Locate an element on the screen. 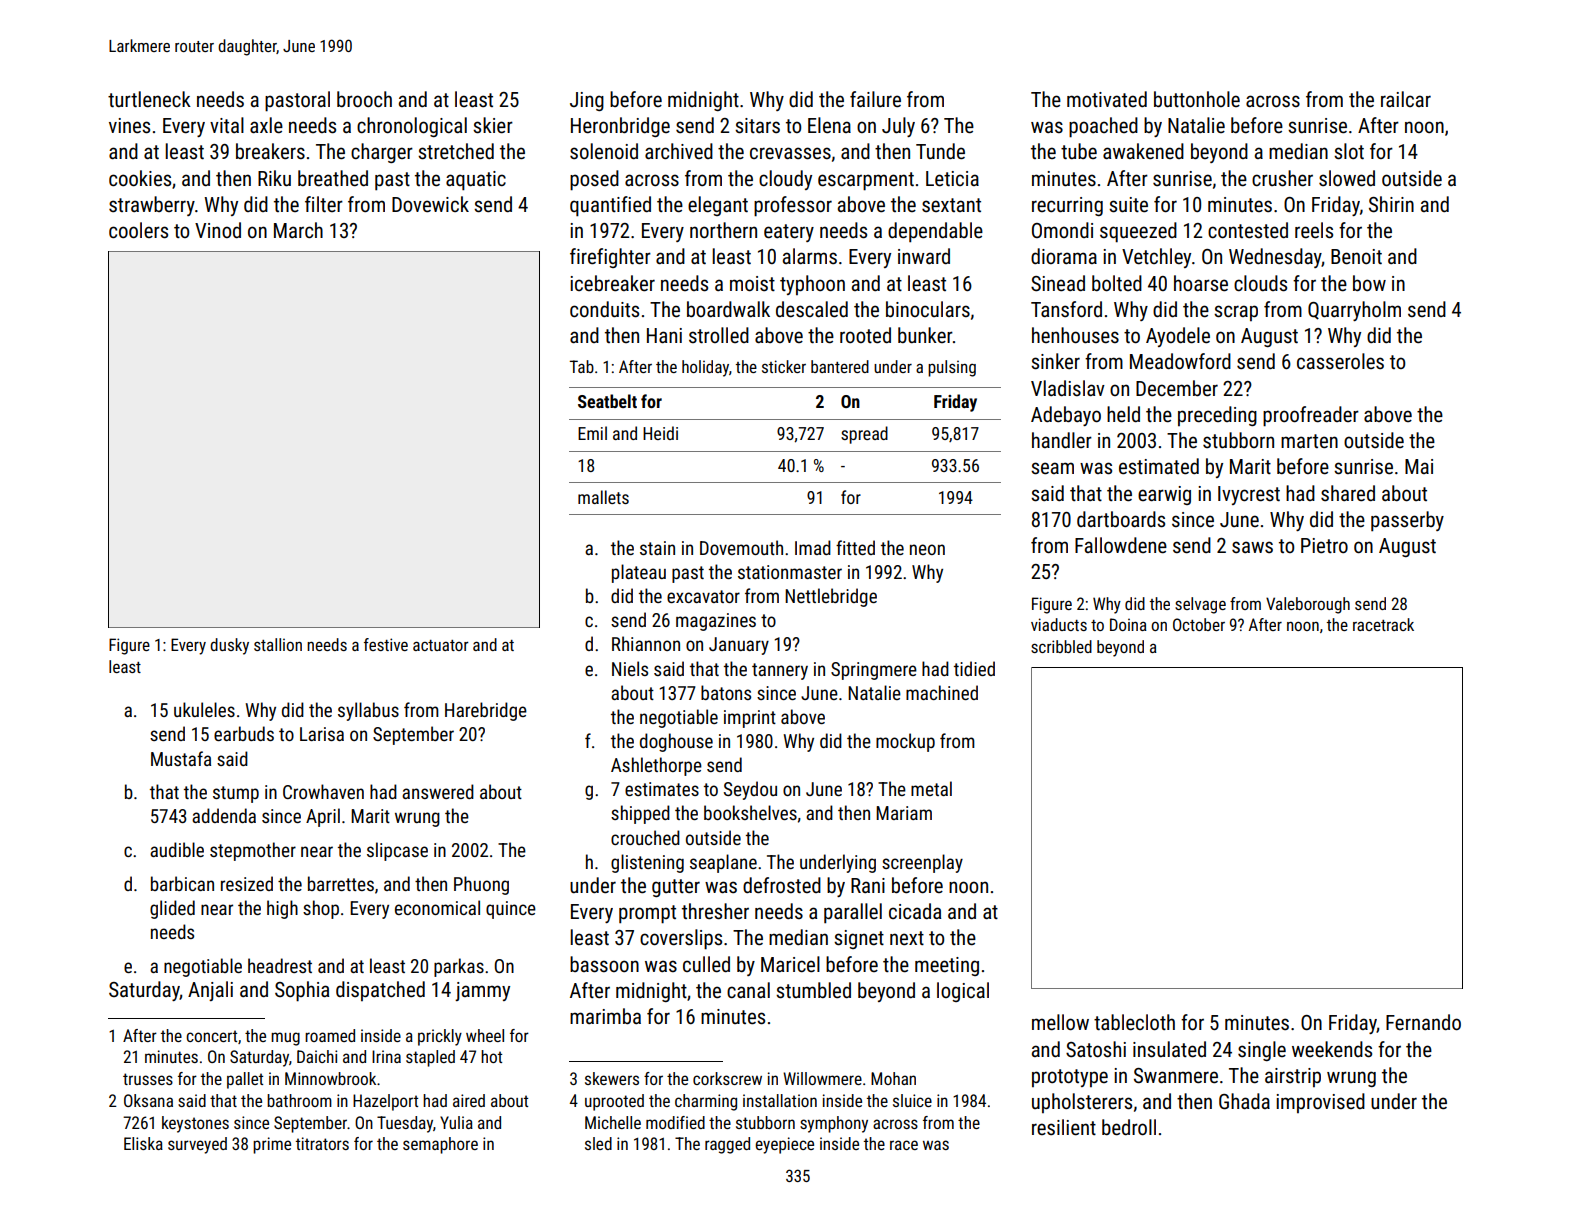  Oksana is located at coordinates (148, 1100).
